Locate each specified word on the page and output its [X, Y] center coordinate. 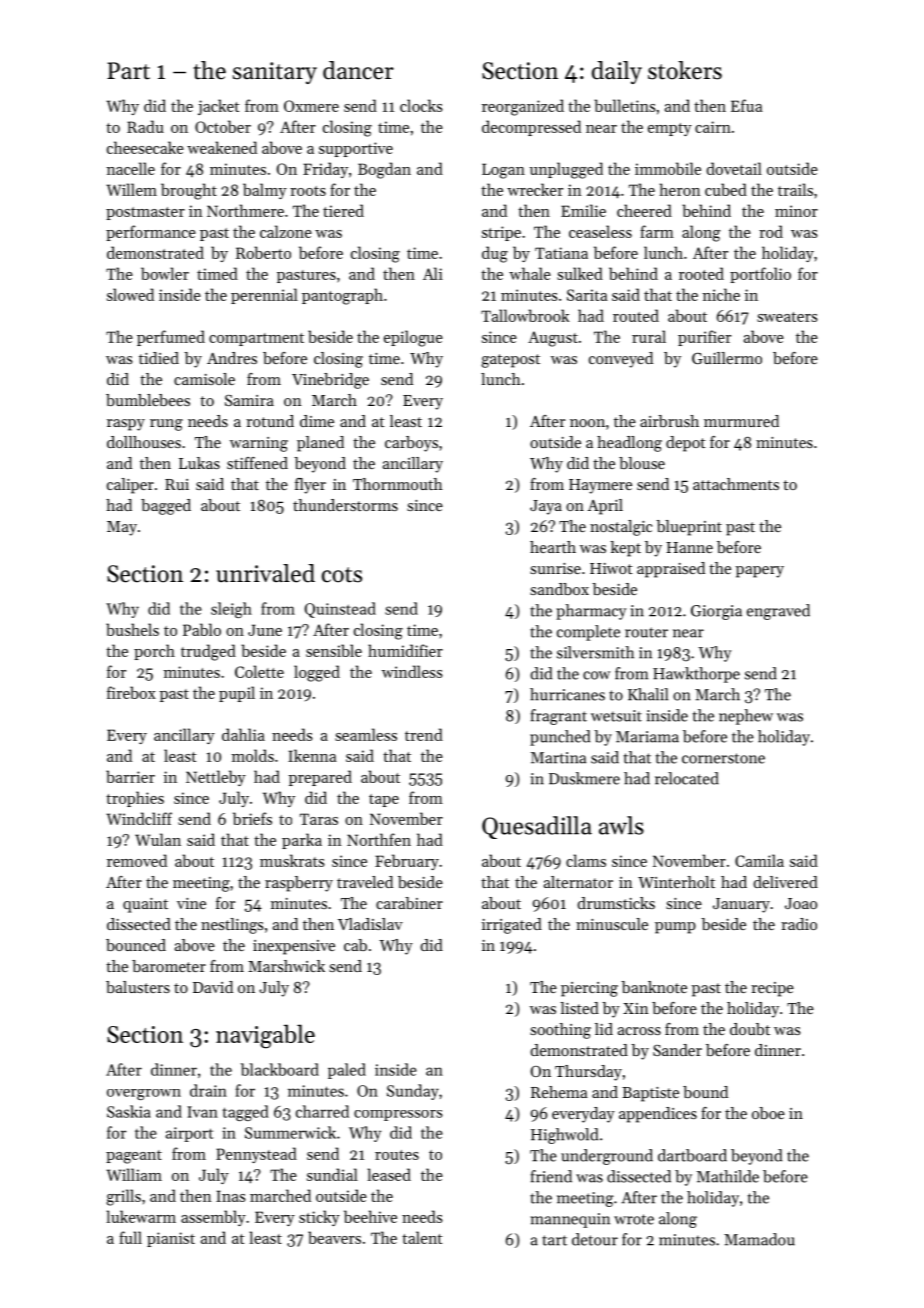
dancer [358, 70]
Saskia [129, 1111]
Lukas [199, 463]
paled [347, 1071]
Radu [145, 126]
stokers [685, 70]
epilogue [413, 338]
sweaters [787, 317]
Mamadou [759, 1239]
